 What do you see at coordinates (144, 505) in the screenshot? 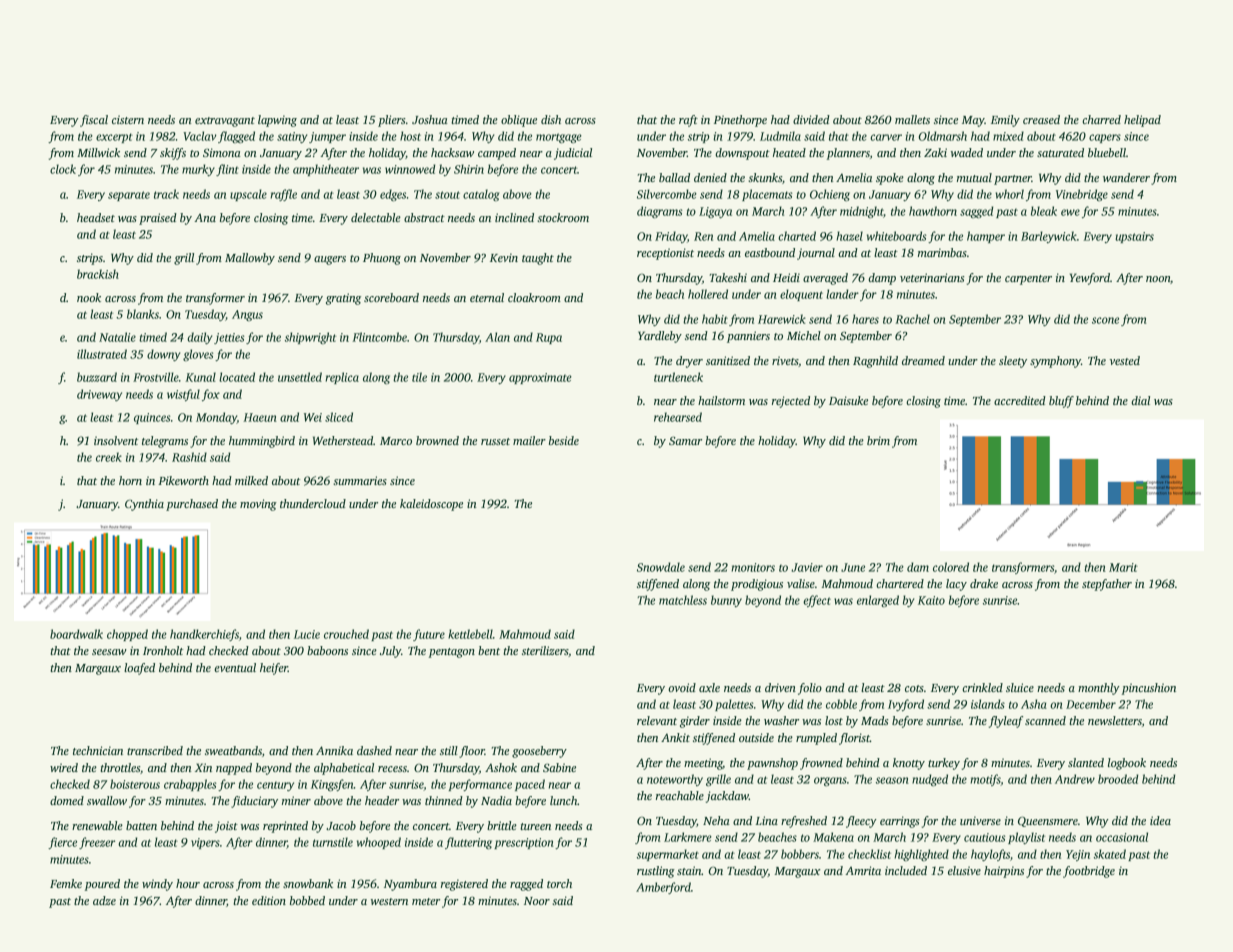
I see `Cynthia` at bounding box center [144, 505].
